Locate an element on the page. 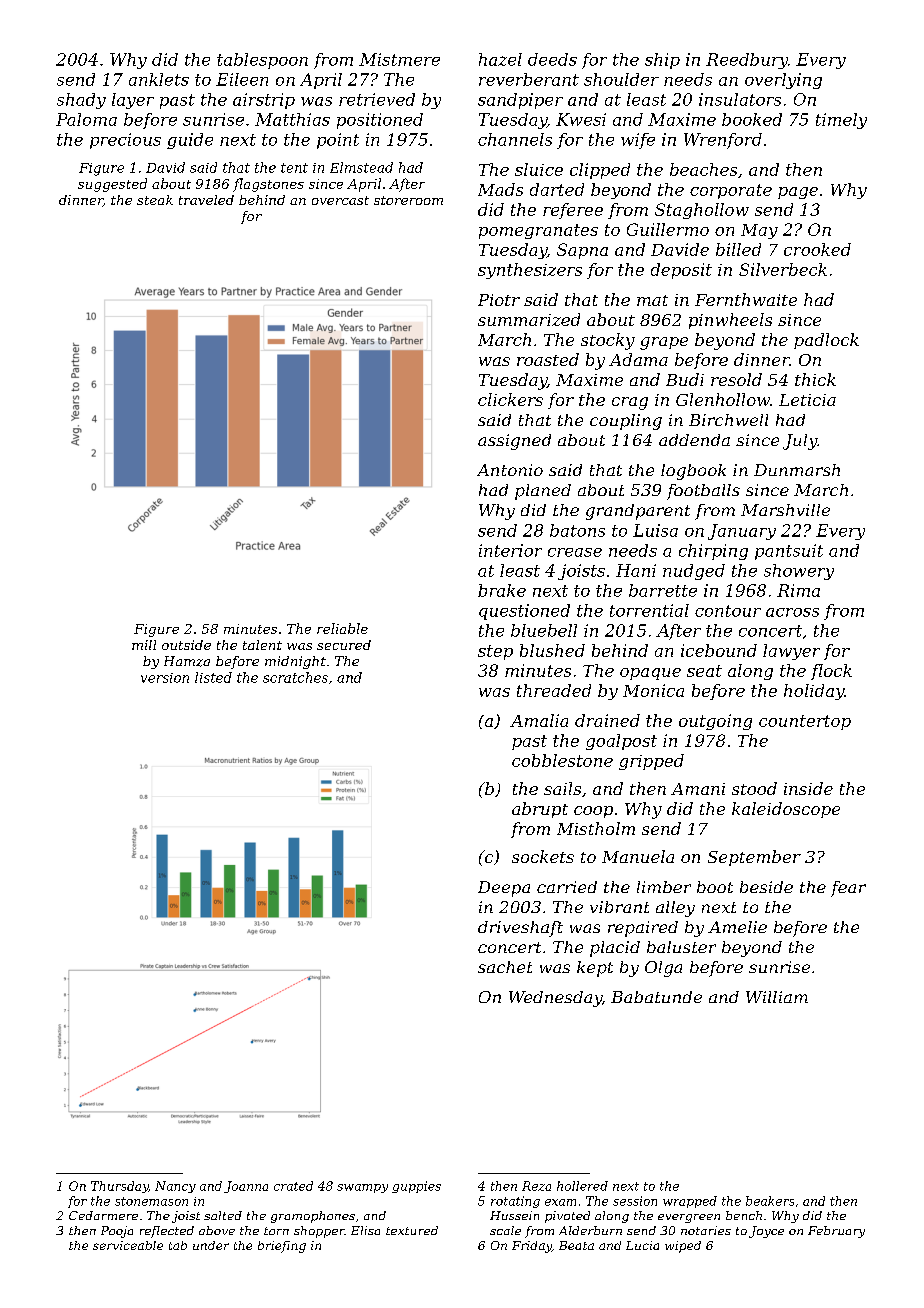 This document has width=924, height=1308. Cedarmere is located at coordinates (103, 1215).
